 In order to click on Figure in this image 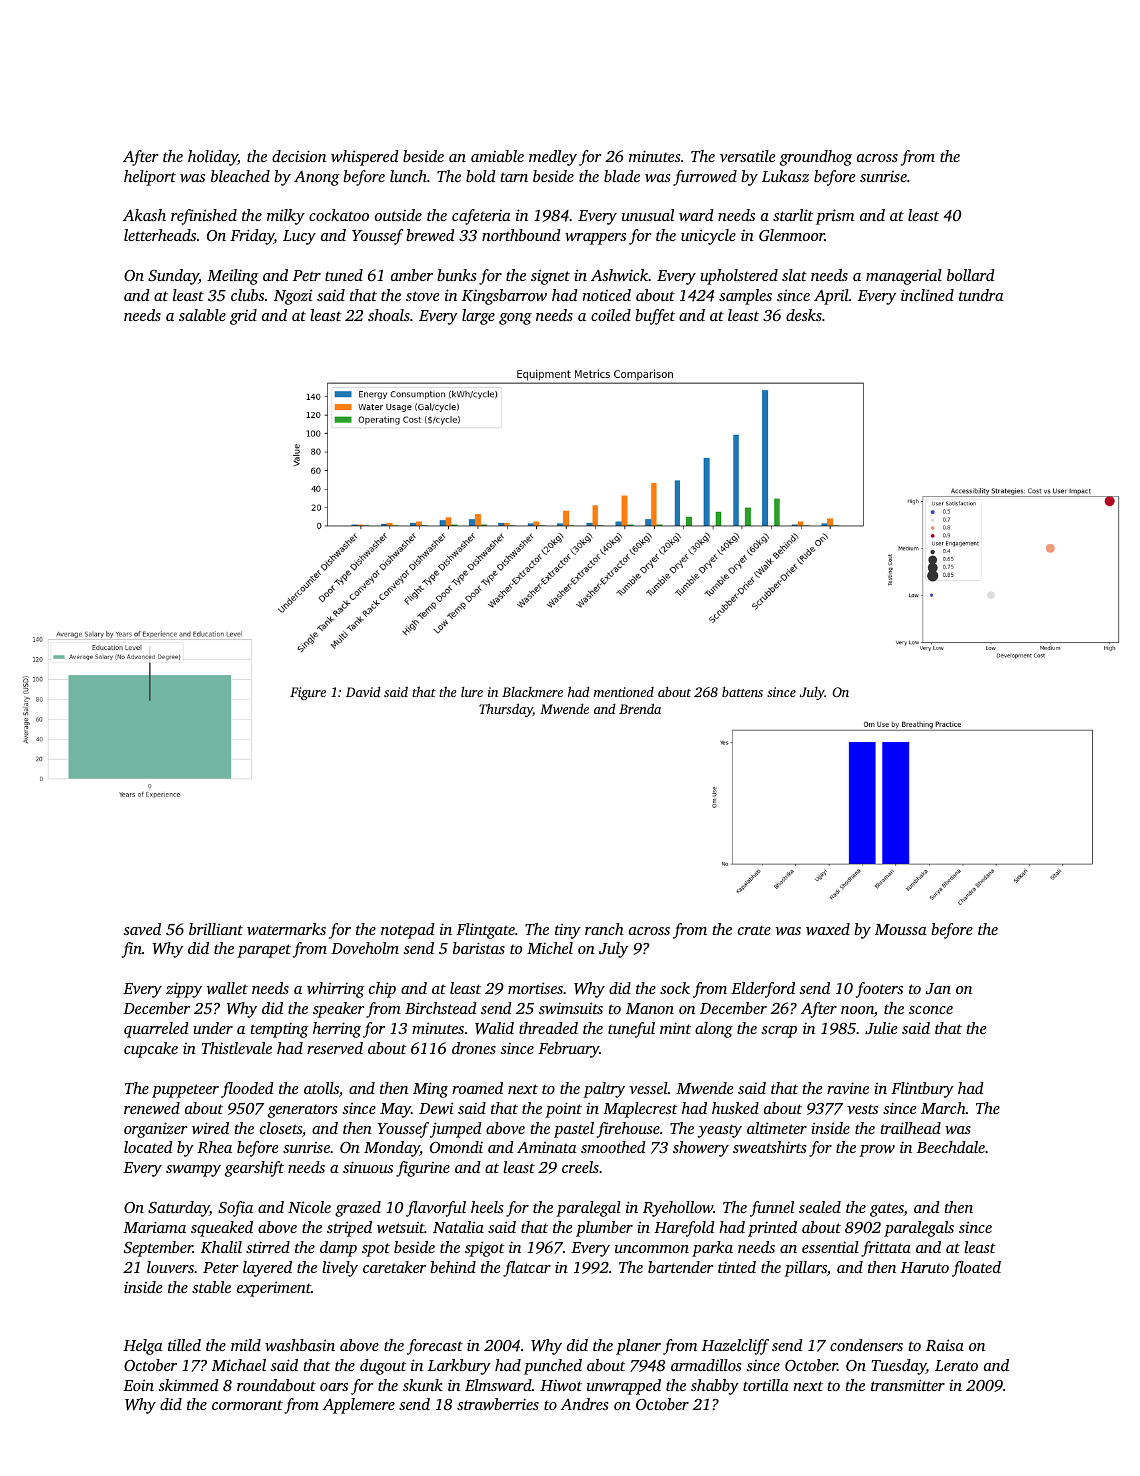, I will do `click(308, 693)`.
